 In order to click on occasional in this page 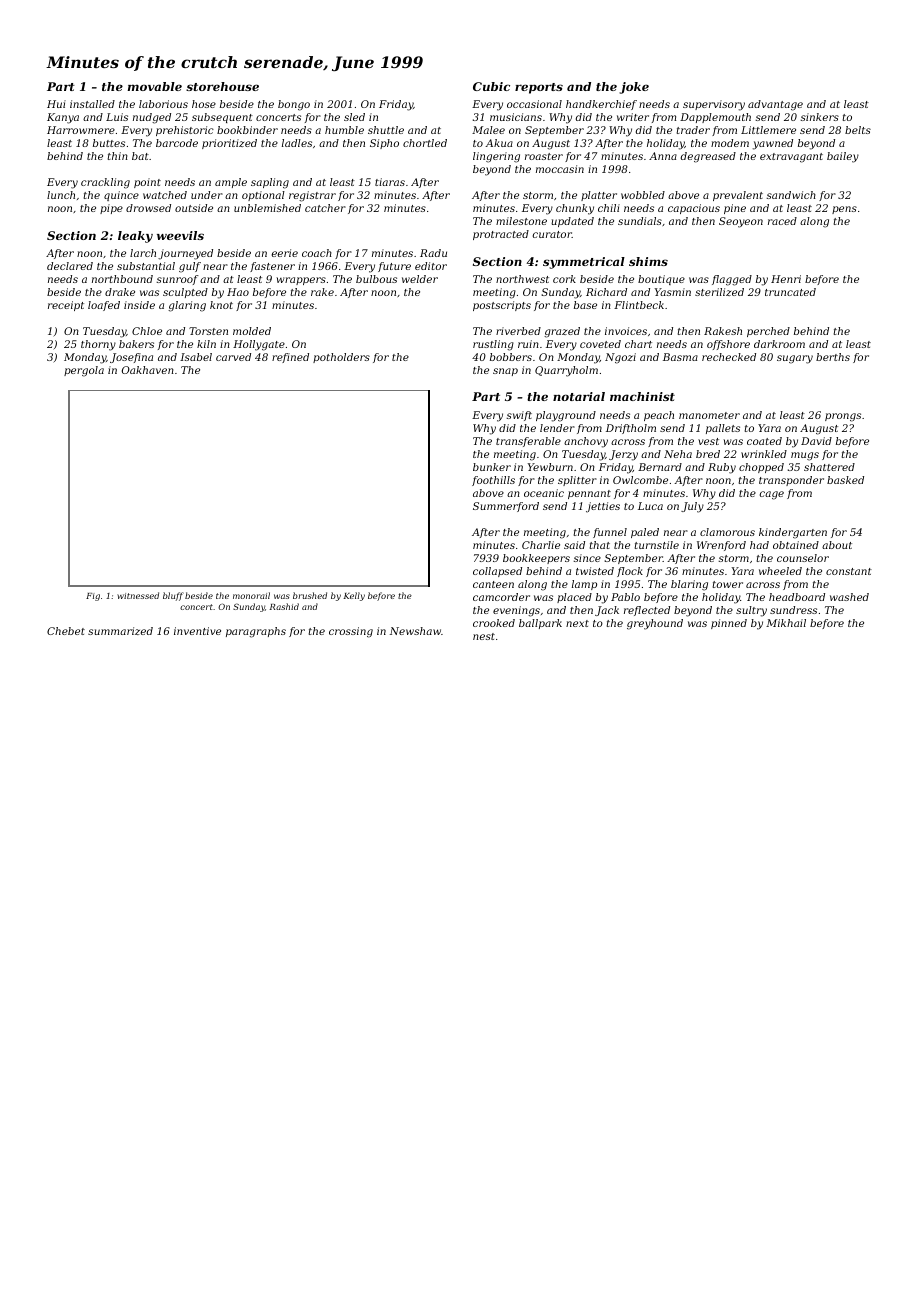, I will do `click(534, 104)`.
